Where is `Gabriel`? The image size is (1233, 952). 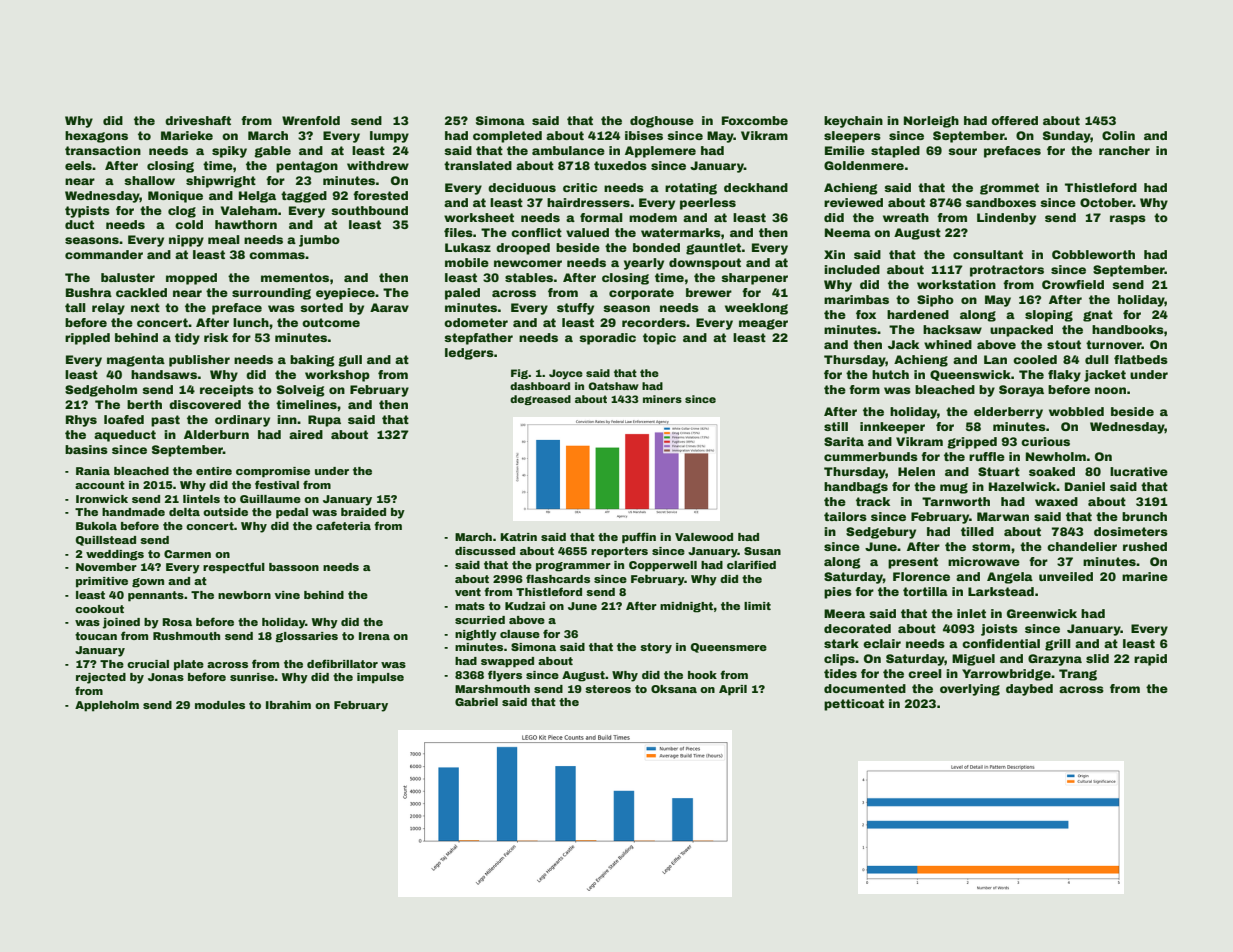 Gabriel is located at coordinates (476, 702).
